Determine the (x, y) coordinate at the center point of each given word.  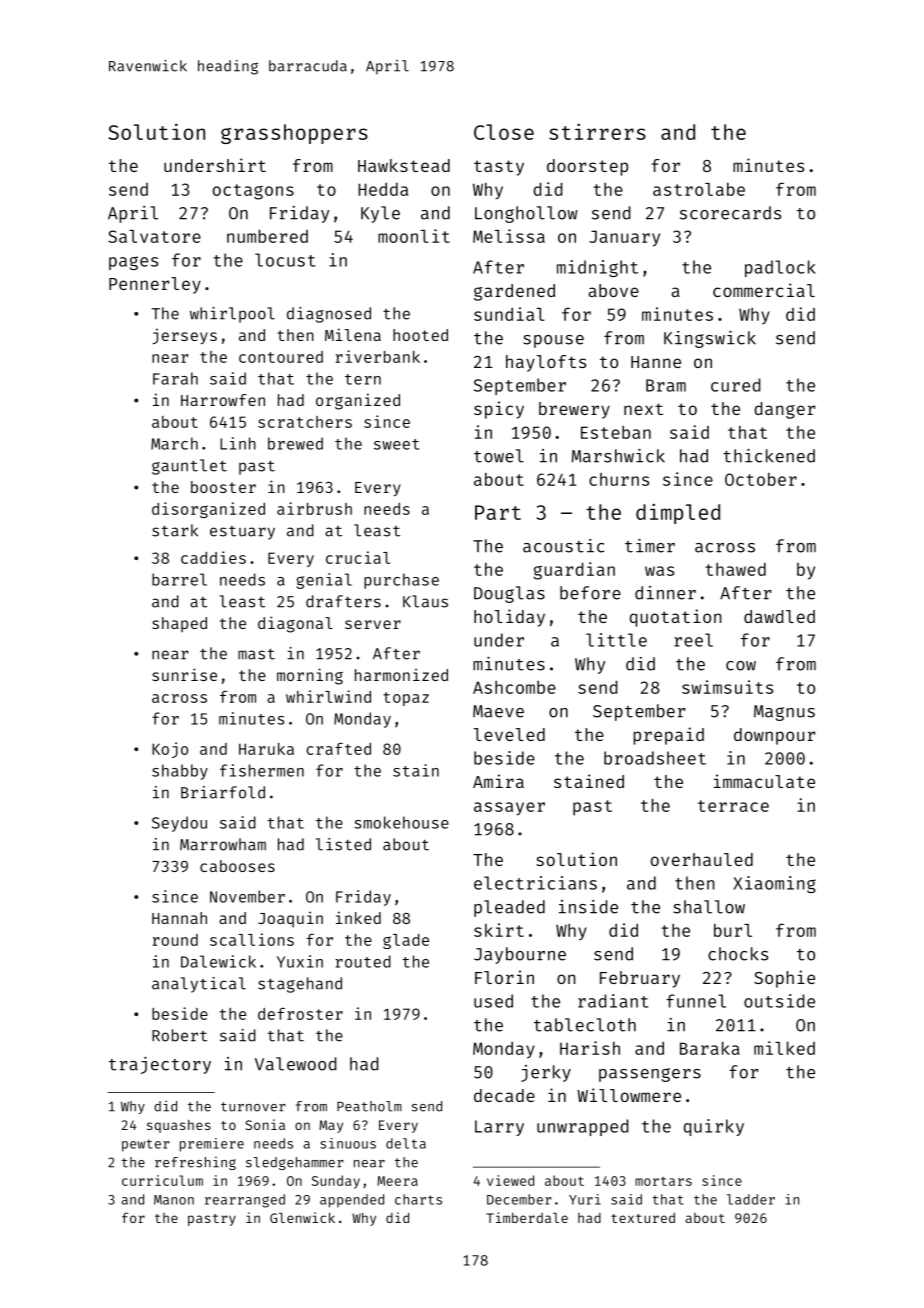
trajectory (160, 1065)
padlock (780, 268)
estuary (242, 533)
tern (363, 379)
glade (406, 941)
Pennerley (155, 285)
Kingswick (710, 339)
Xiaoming (774, 884)
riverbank (378, 356)
